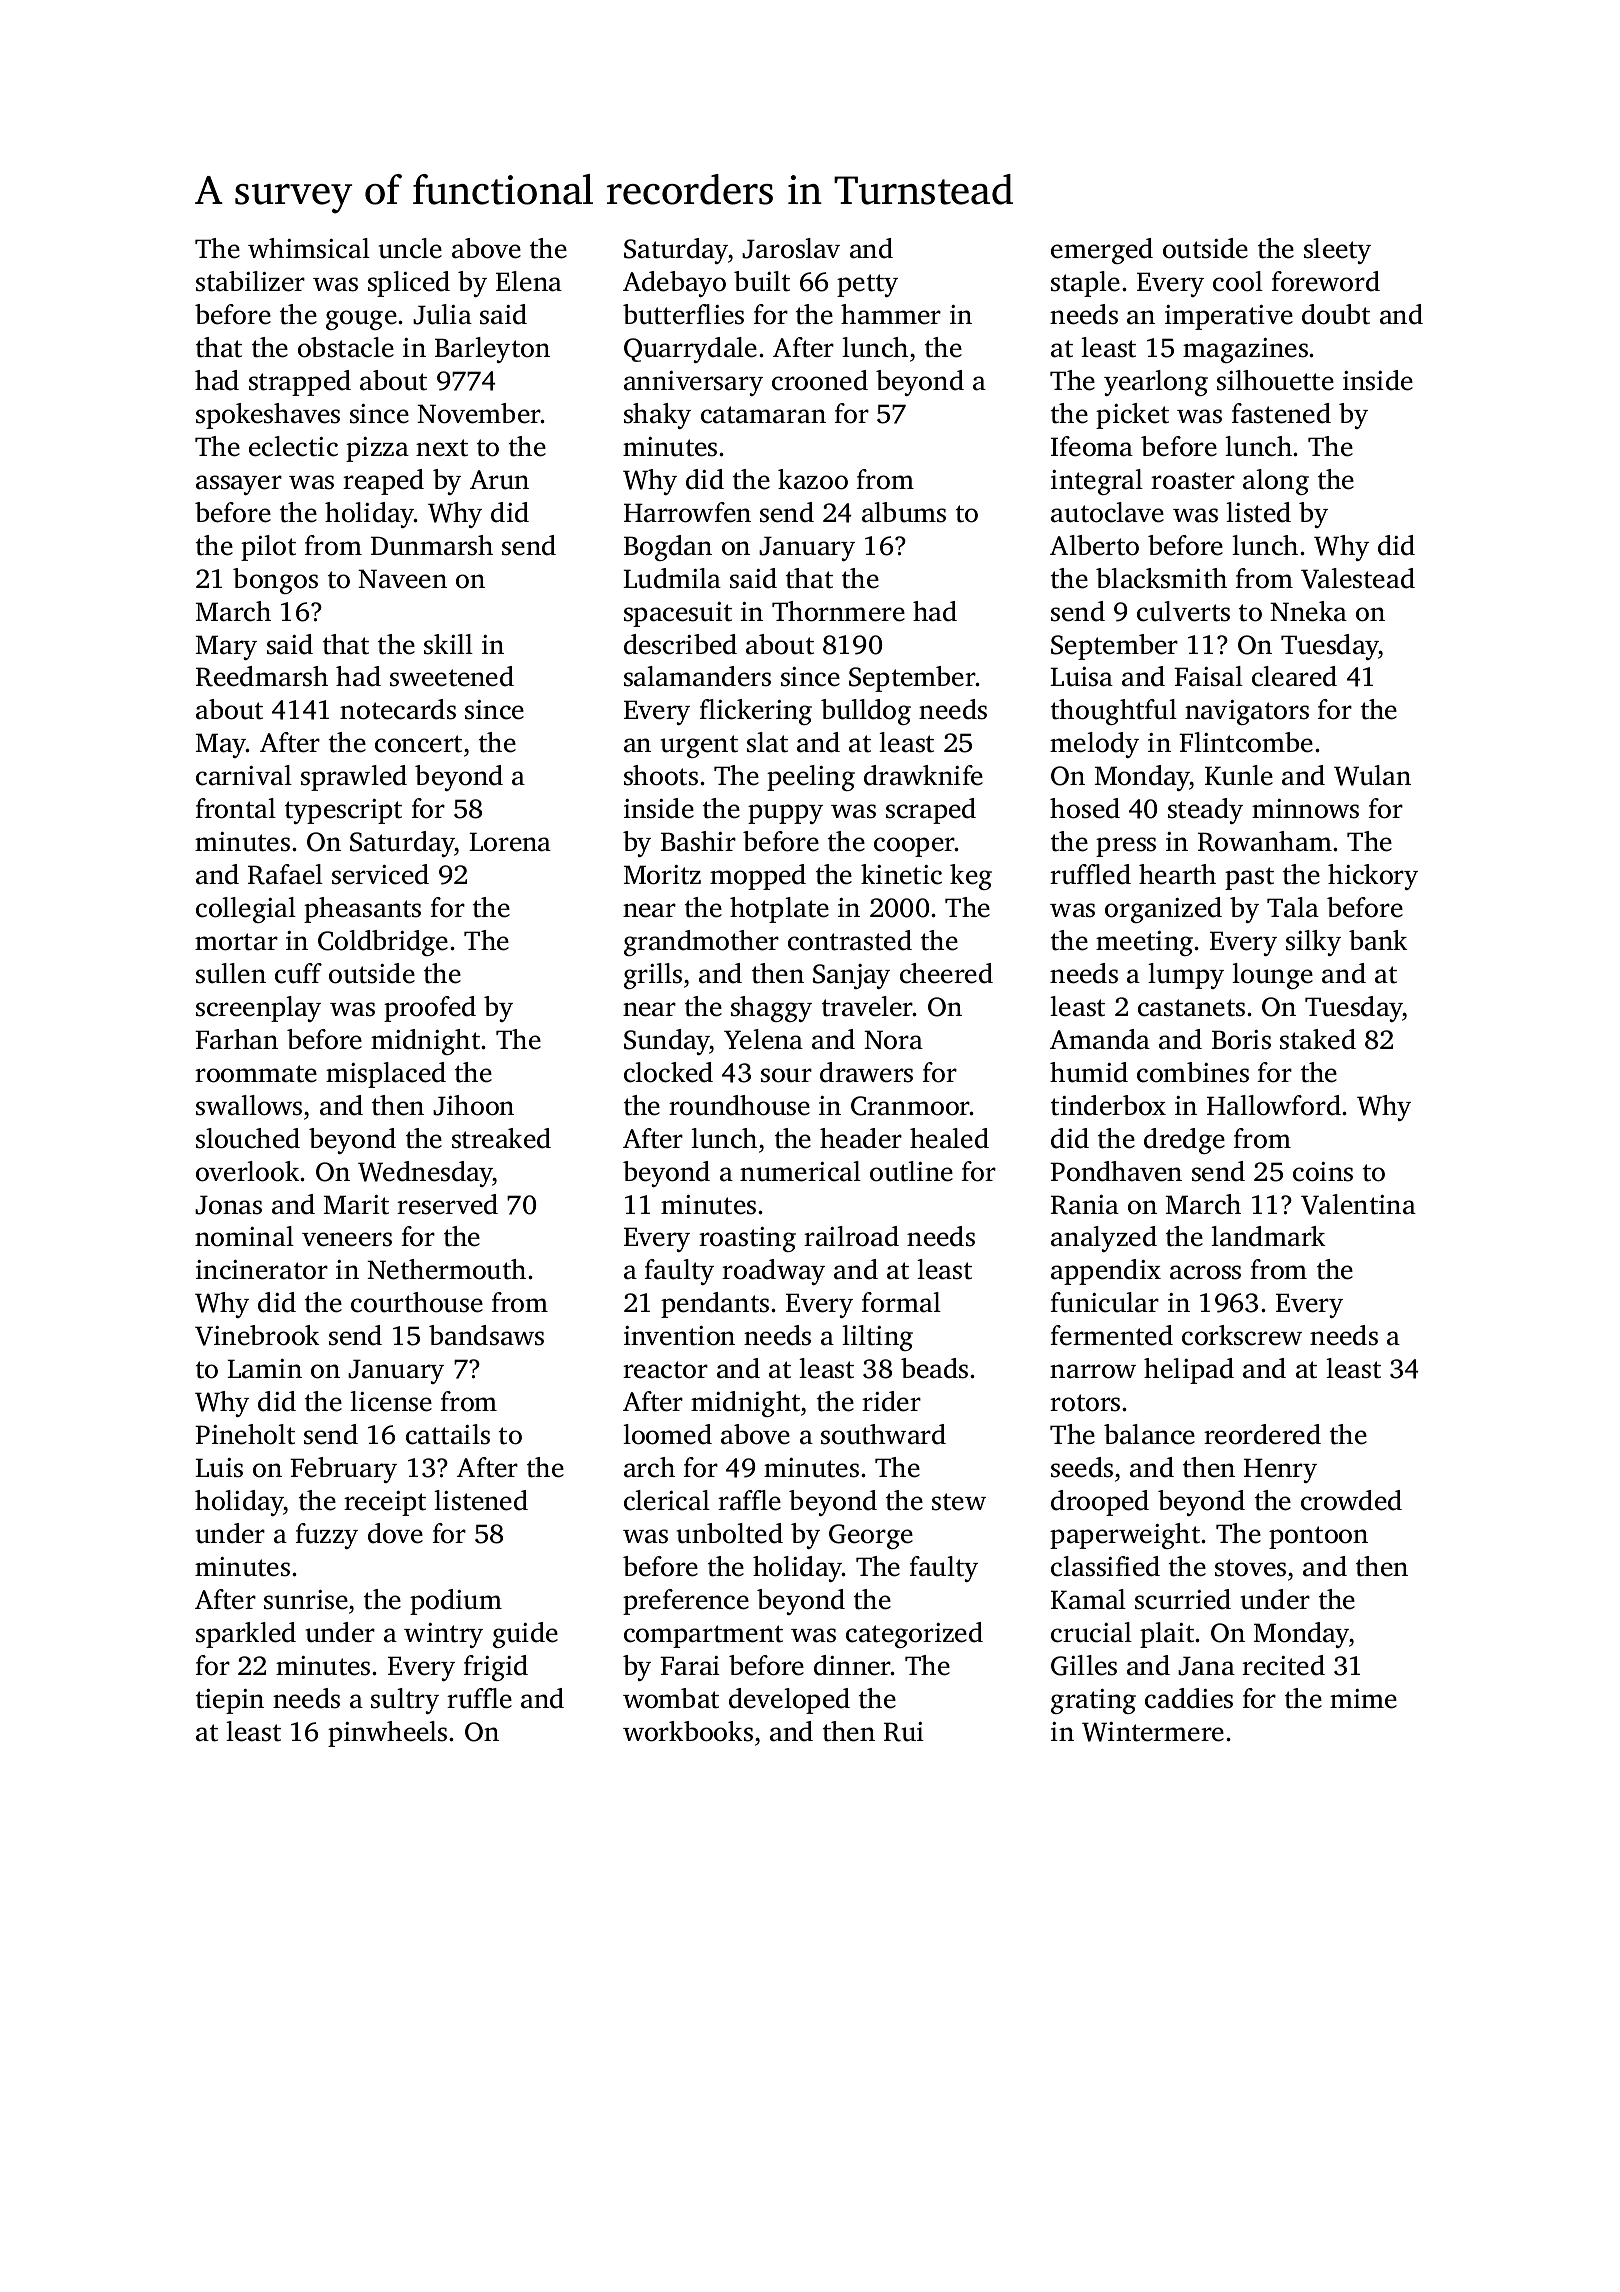  Describe the element at coordinates (387, 1734) in the page. I see `pinwheels` at that location.
